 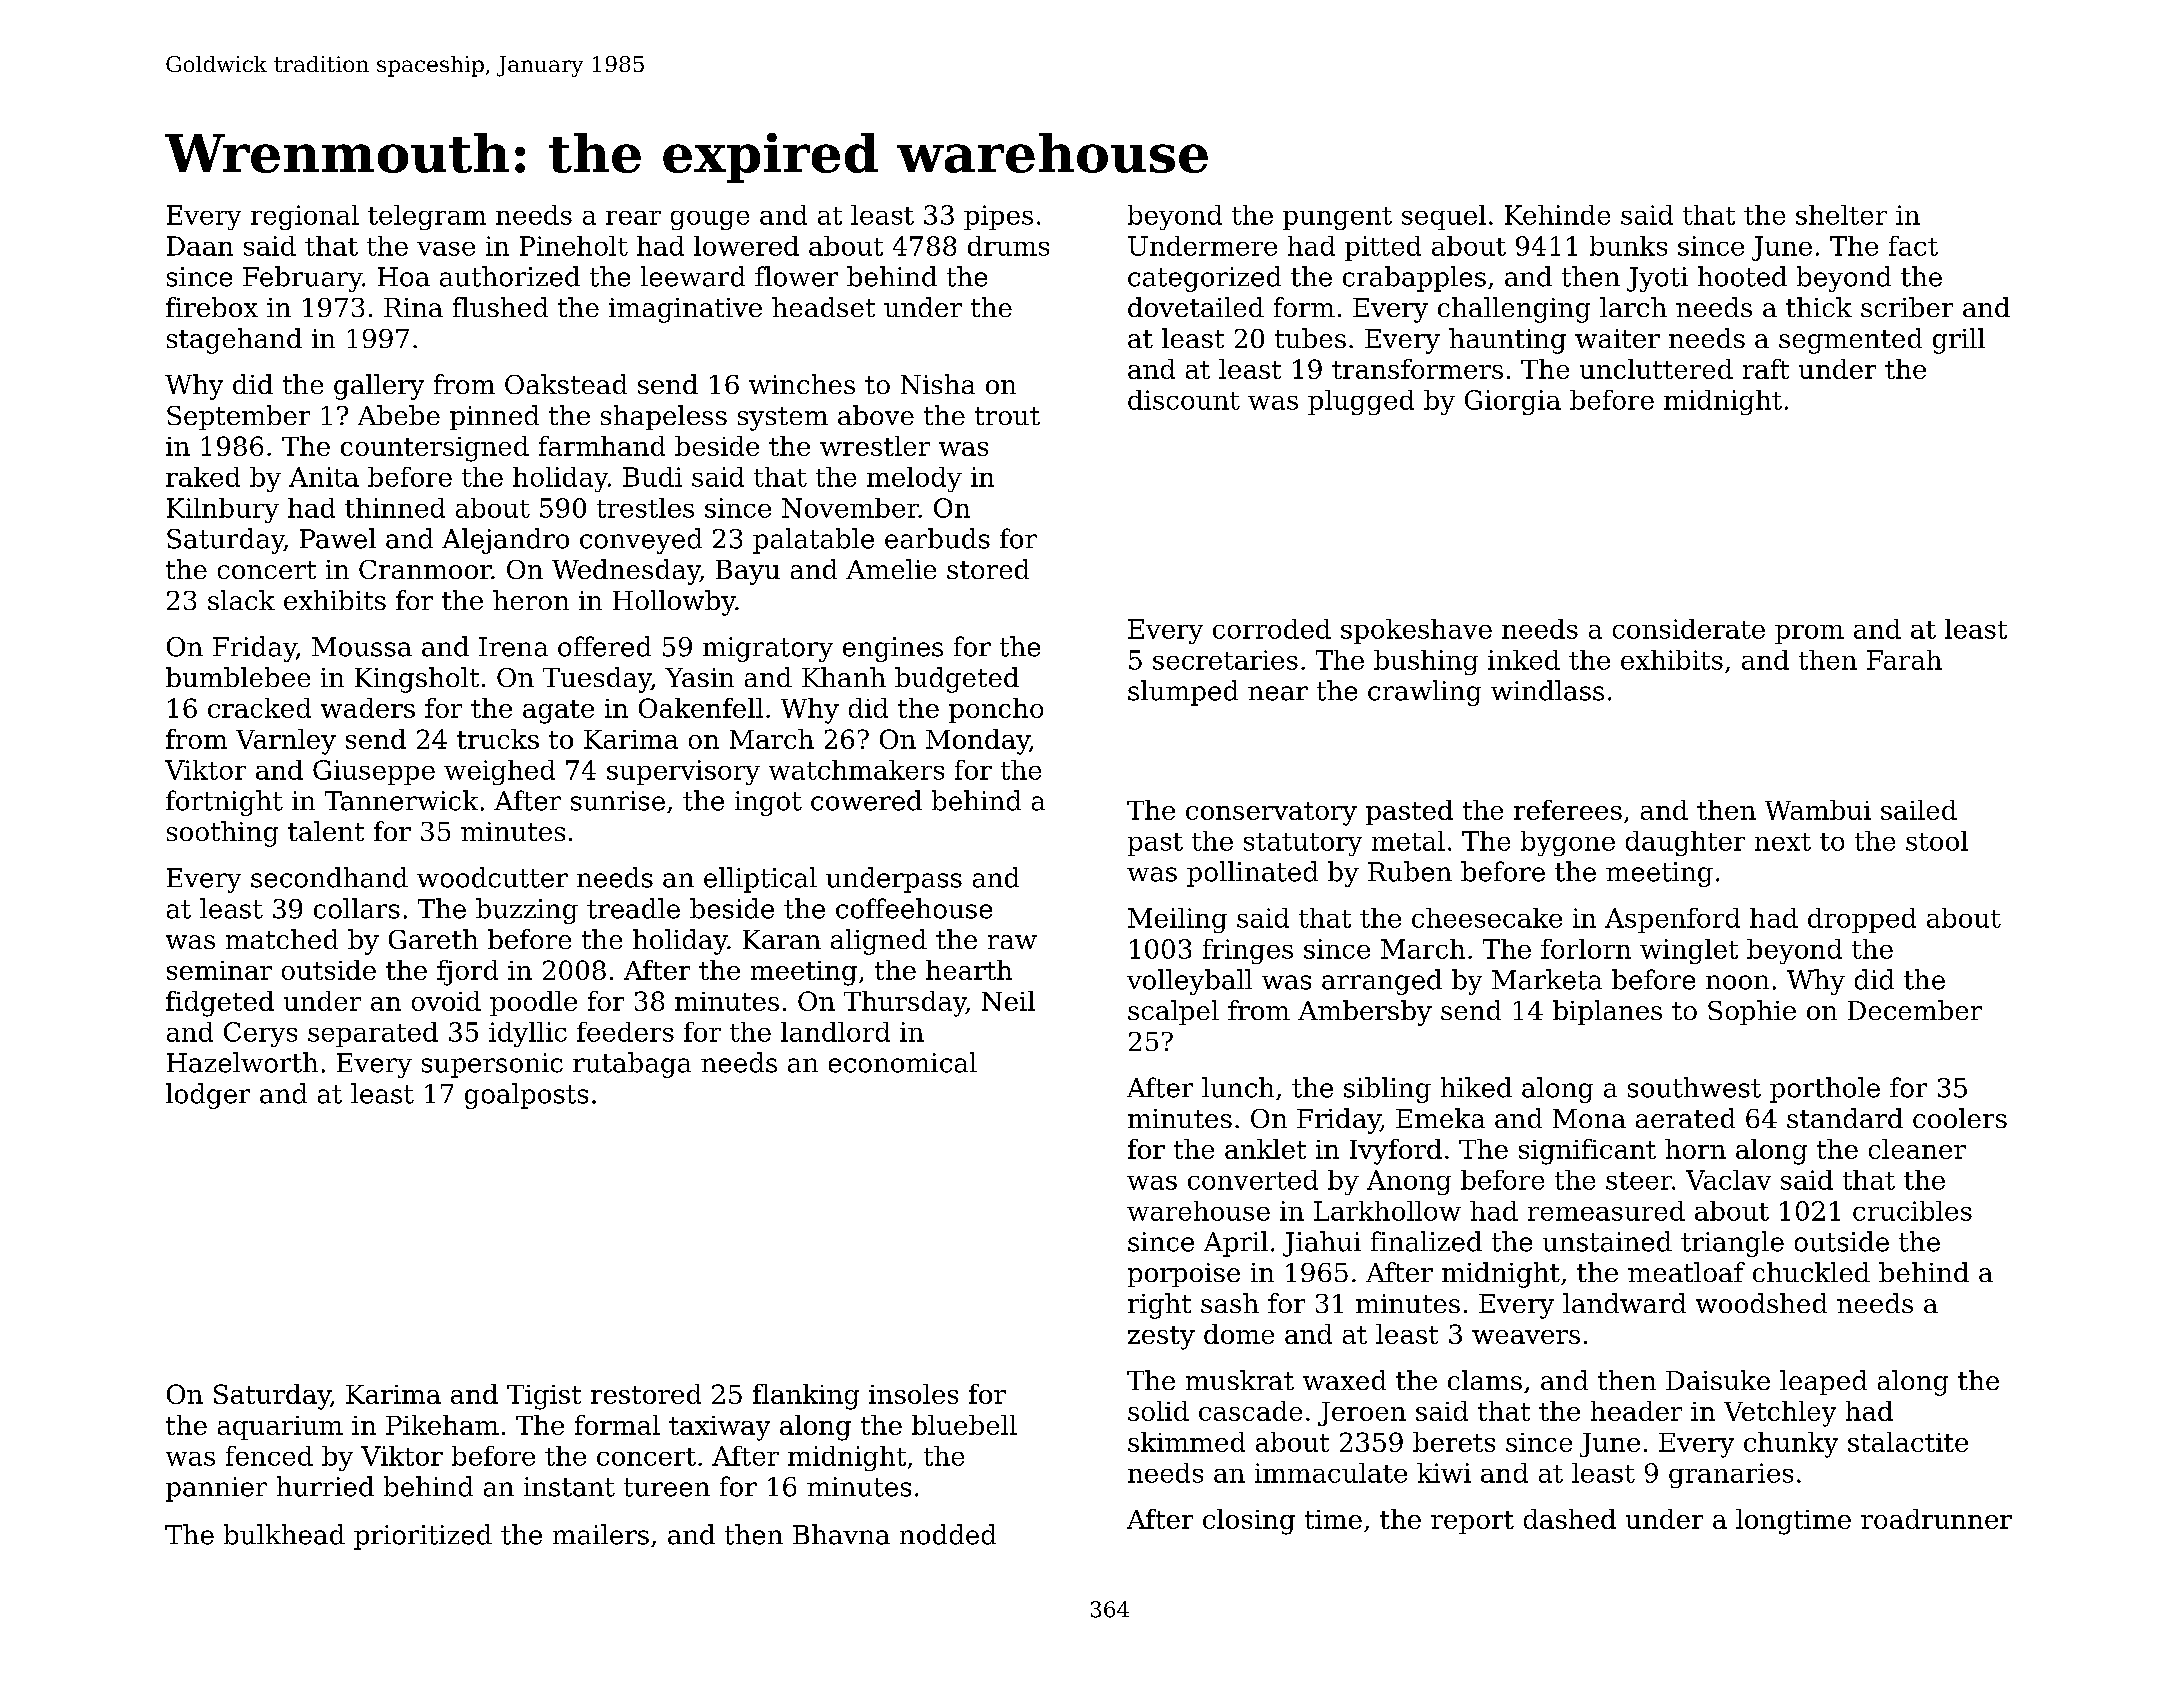 I want to click on telegram, so click(x=427, y=217).
